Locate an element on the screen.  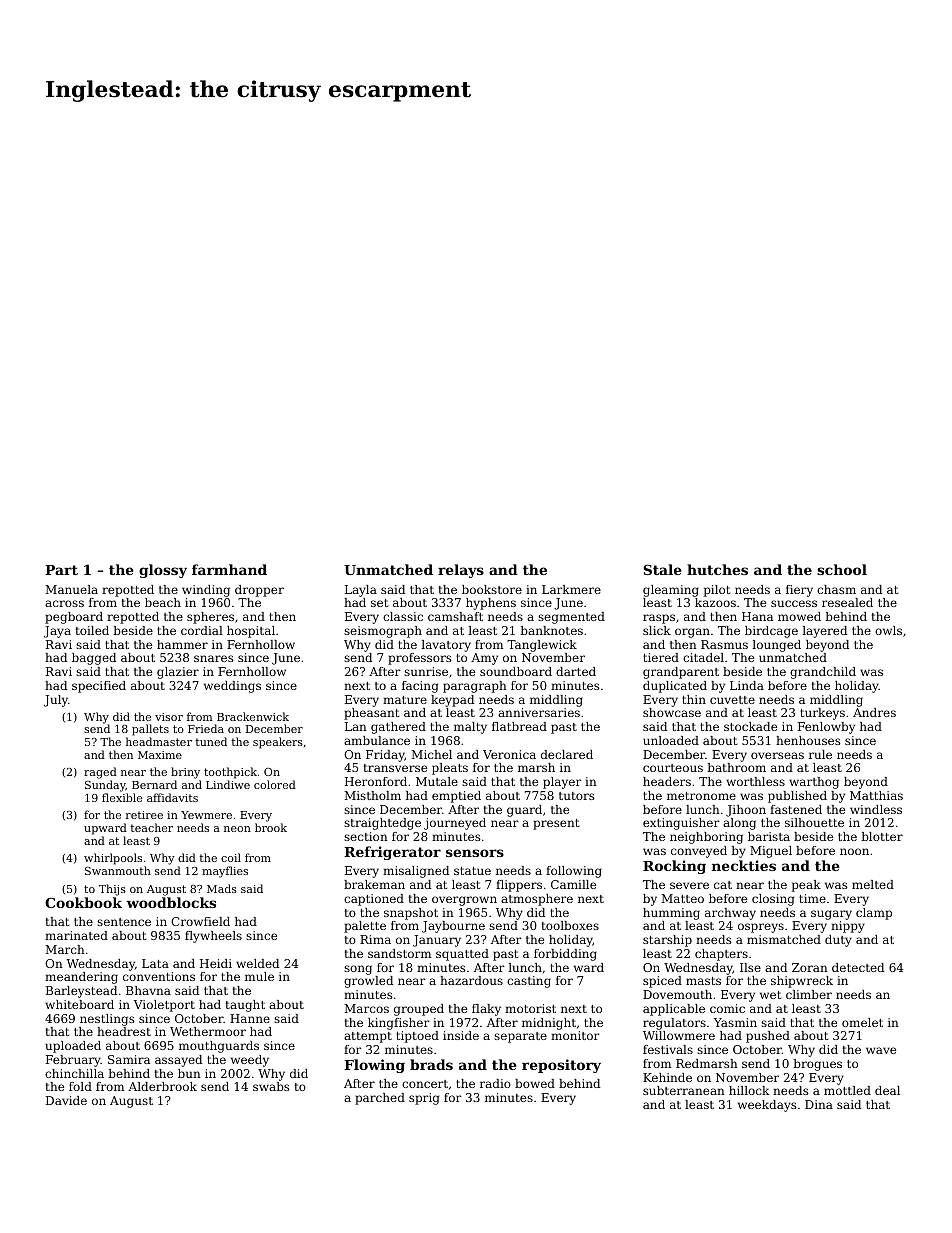
February is located at coordinates (73, 1061).
